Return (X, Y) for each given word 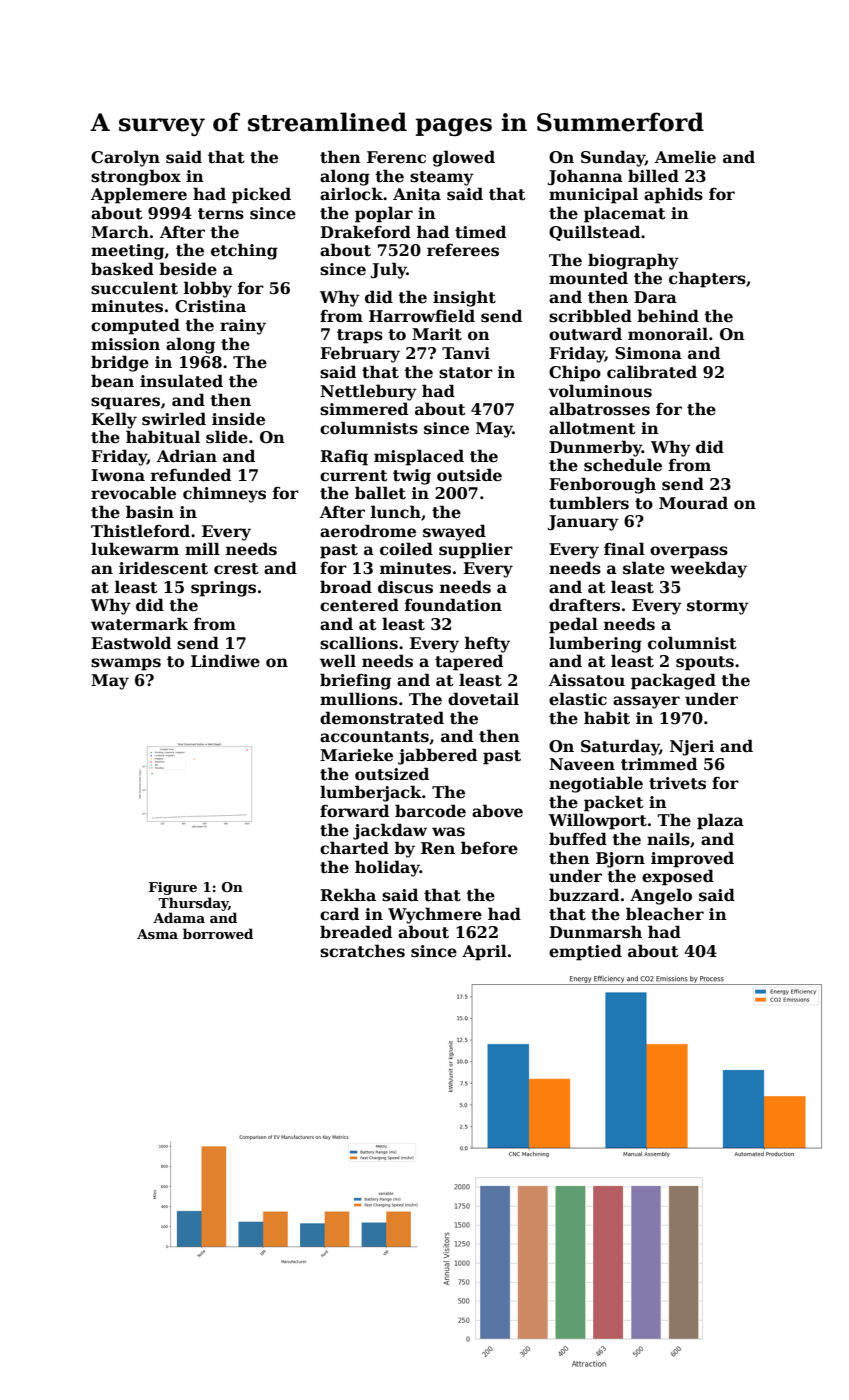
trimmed (659, 764)
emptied (585, 952)
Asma (157, 934)
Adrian (187, 455)
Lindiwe (225, 661)
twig (412, 477)
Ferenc (396, 157)
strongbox (136, 177)
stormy (718, 607)
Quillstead (594, 233)
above (497, 811)
